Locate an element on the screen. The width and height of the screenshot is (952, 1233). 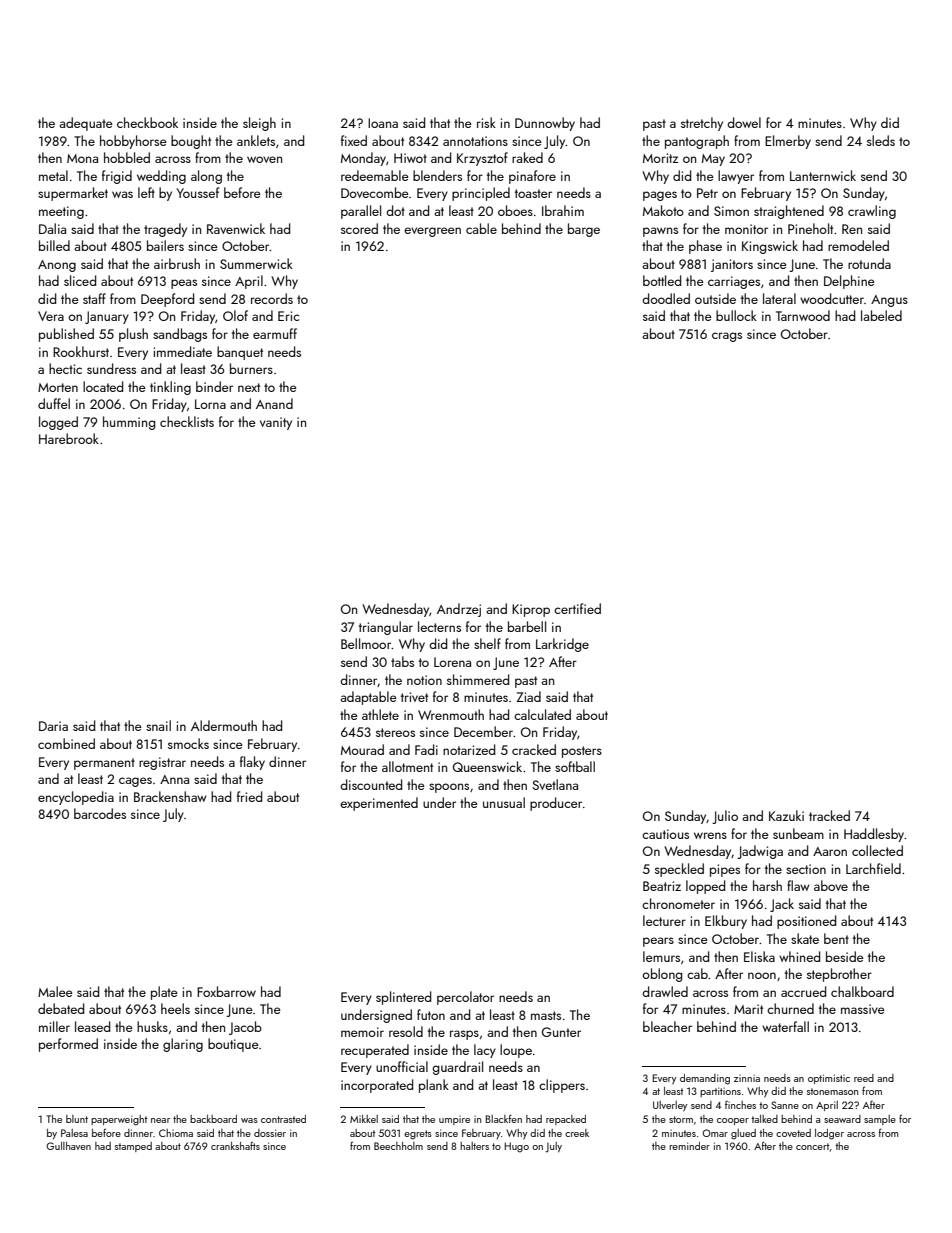
risk is located at coordinates (486, 122).
